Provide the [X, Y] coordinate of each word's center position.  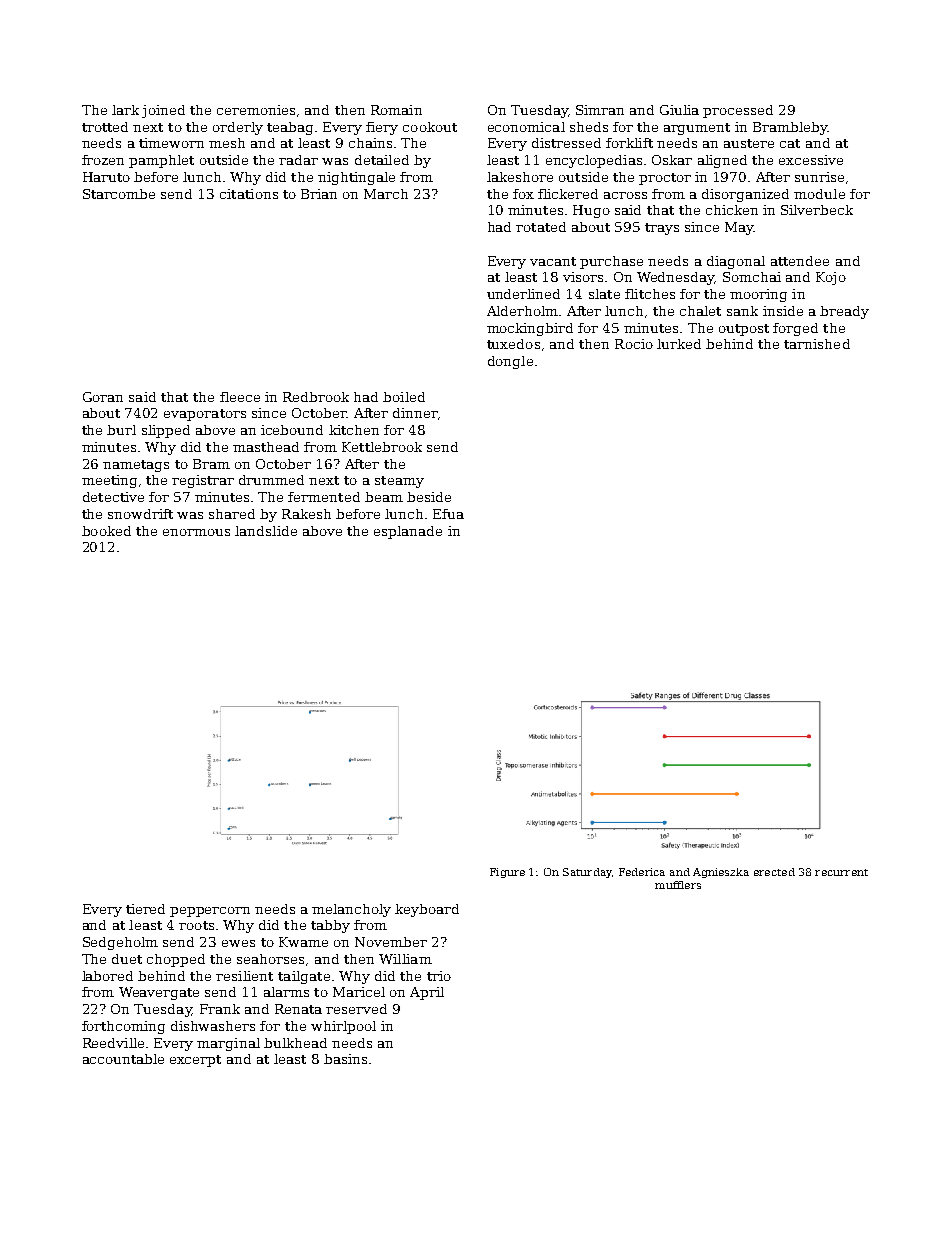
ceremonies [256, 110]
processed [738, 111]
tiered [145, 909]
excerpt [195, 1061]
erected [774, 872]
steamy [399, 482]
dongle [510, 362]
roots [196, 925]
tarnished [817, 344]
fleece [240, 397]
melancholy [351, 910]
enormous [196, 532]
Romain [396, 110]
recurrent [841, 872]
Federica [642, 872]
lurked [679, 344]
